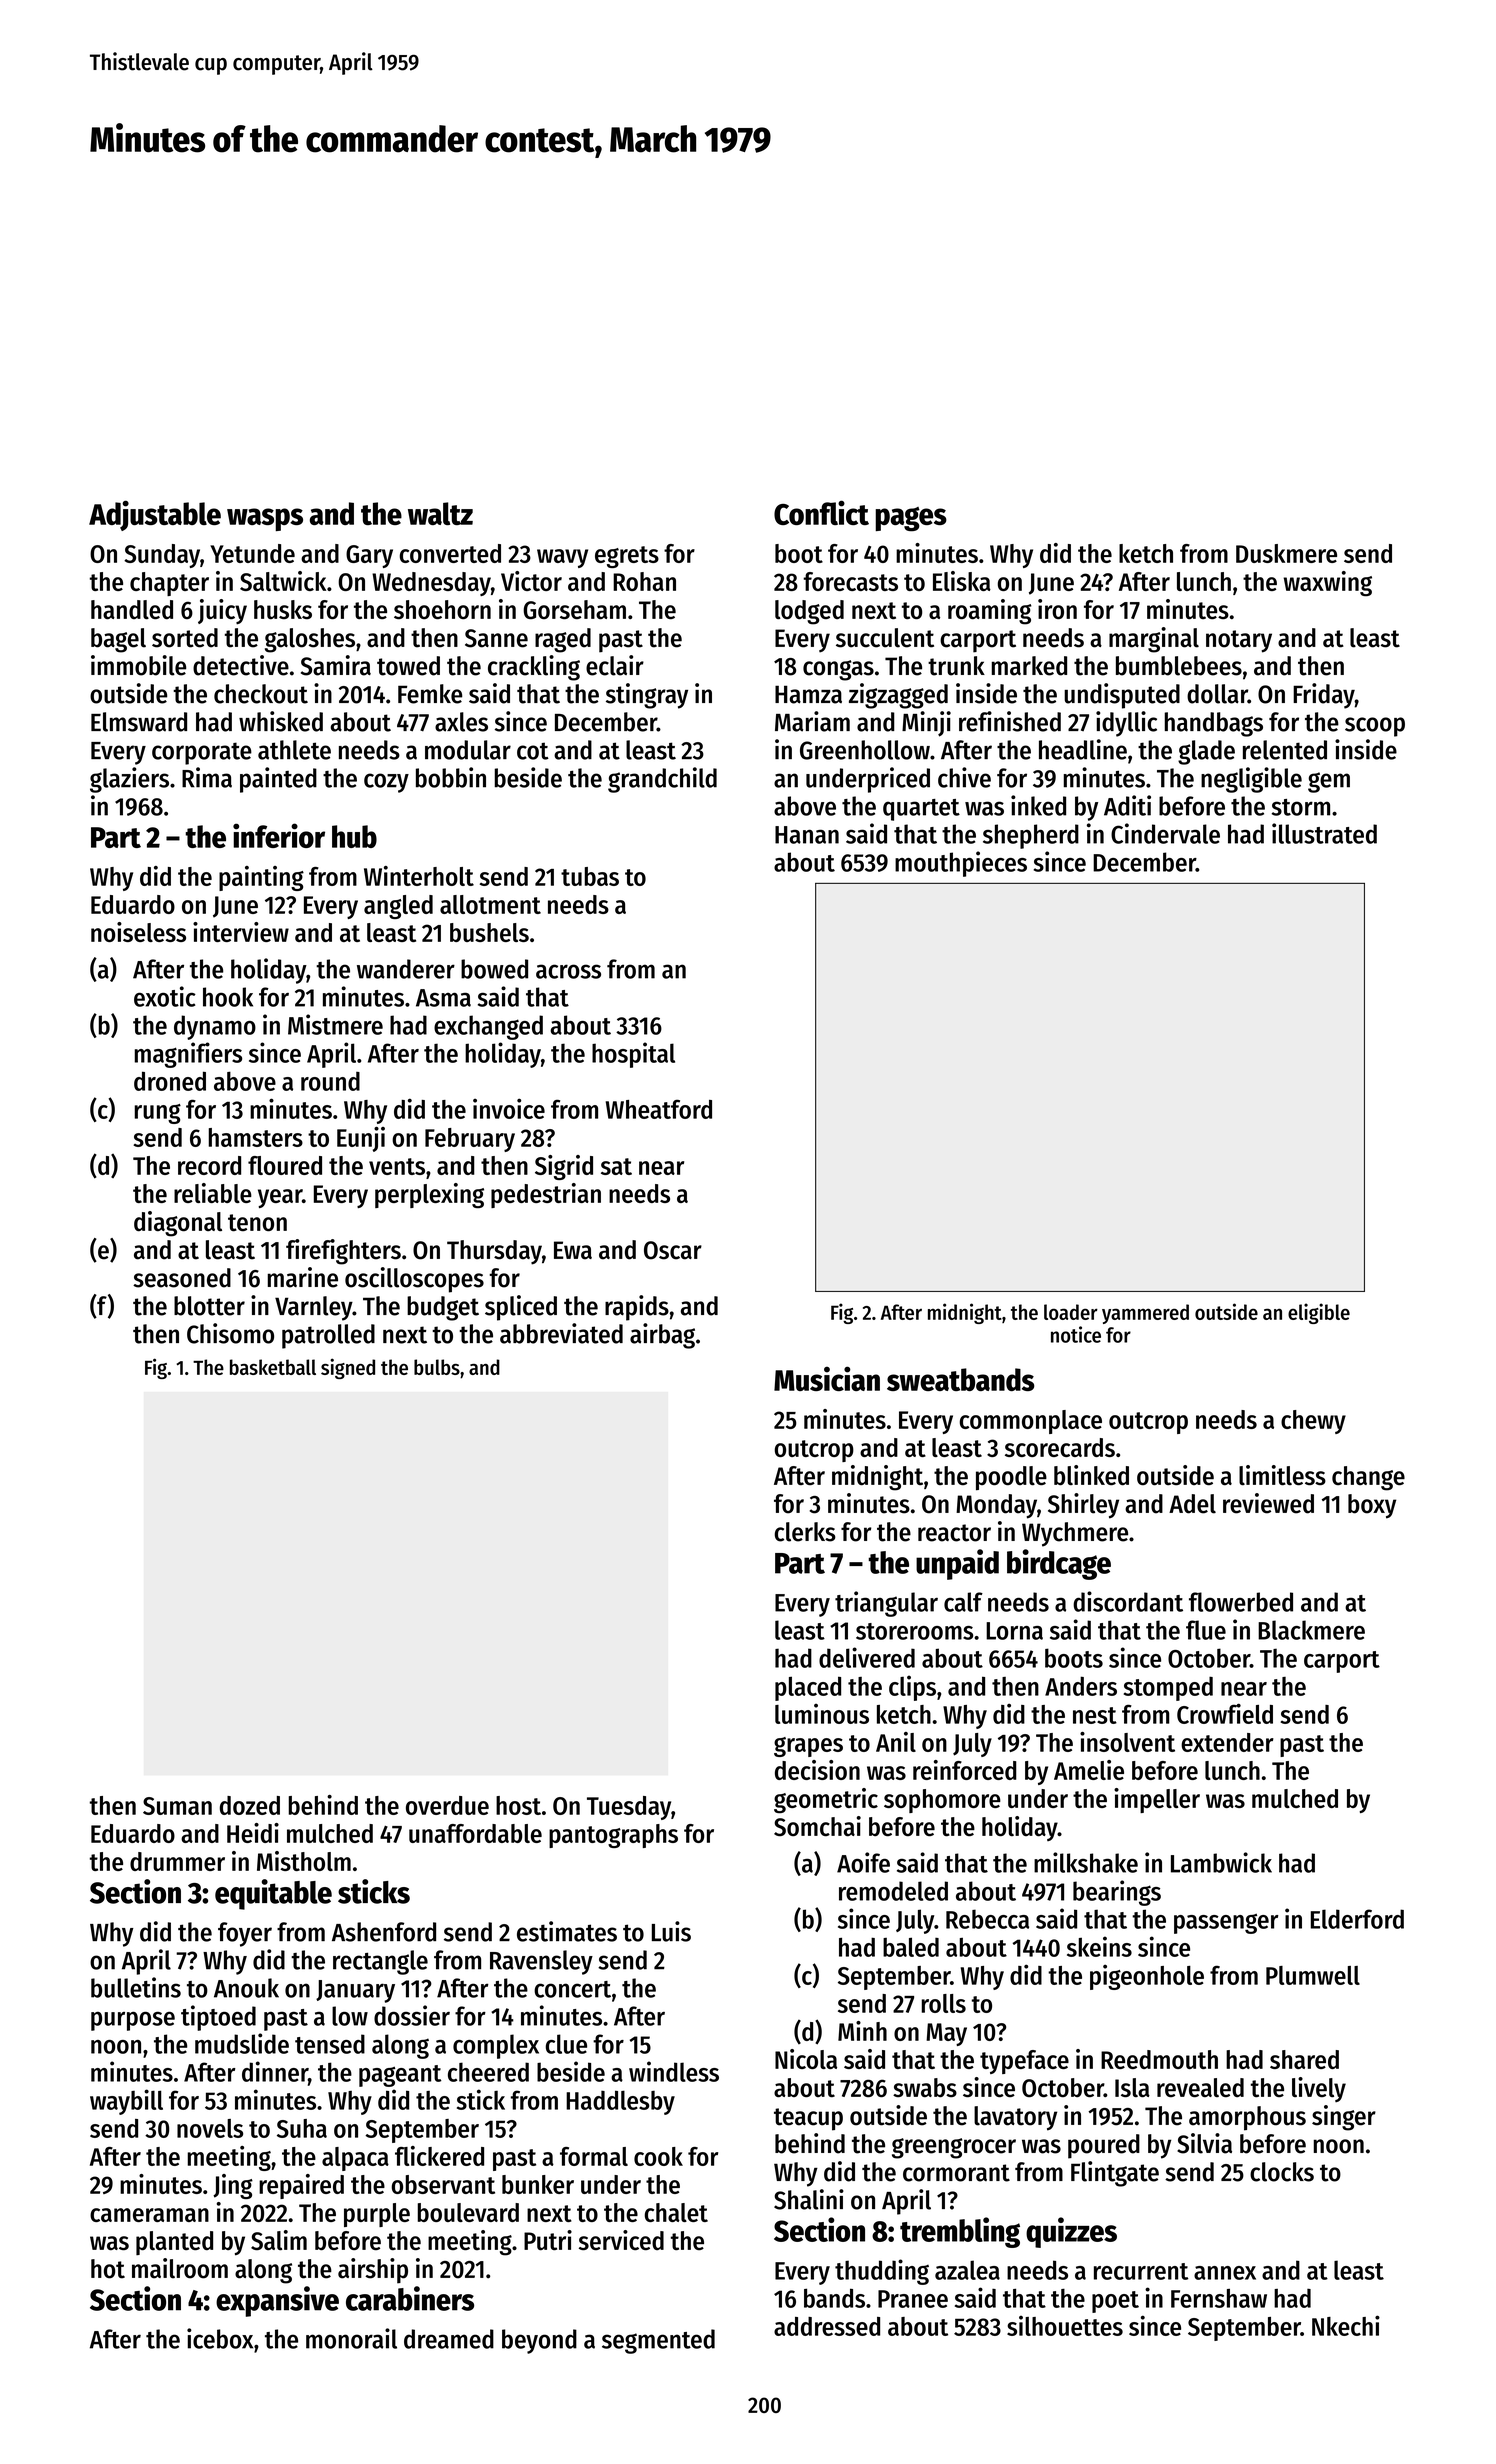 Image resolution: width=1496 pixels, height=2464 pixels. Describe the element at coordinates (1076, 1334) in the page. I see `notice` at that location.
